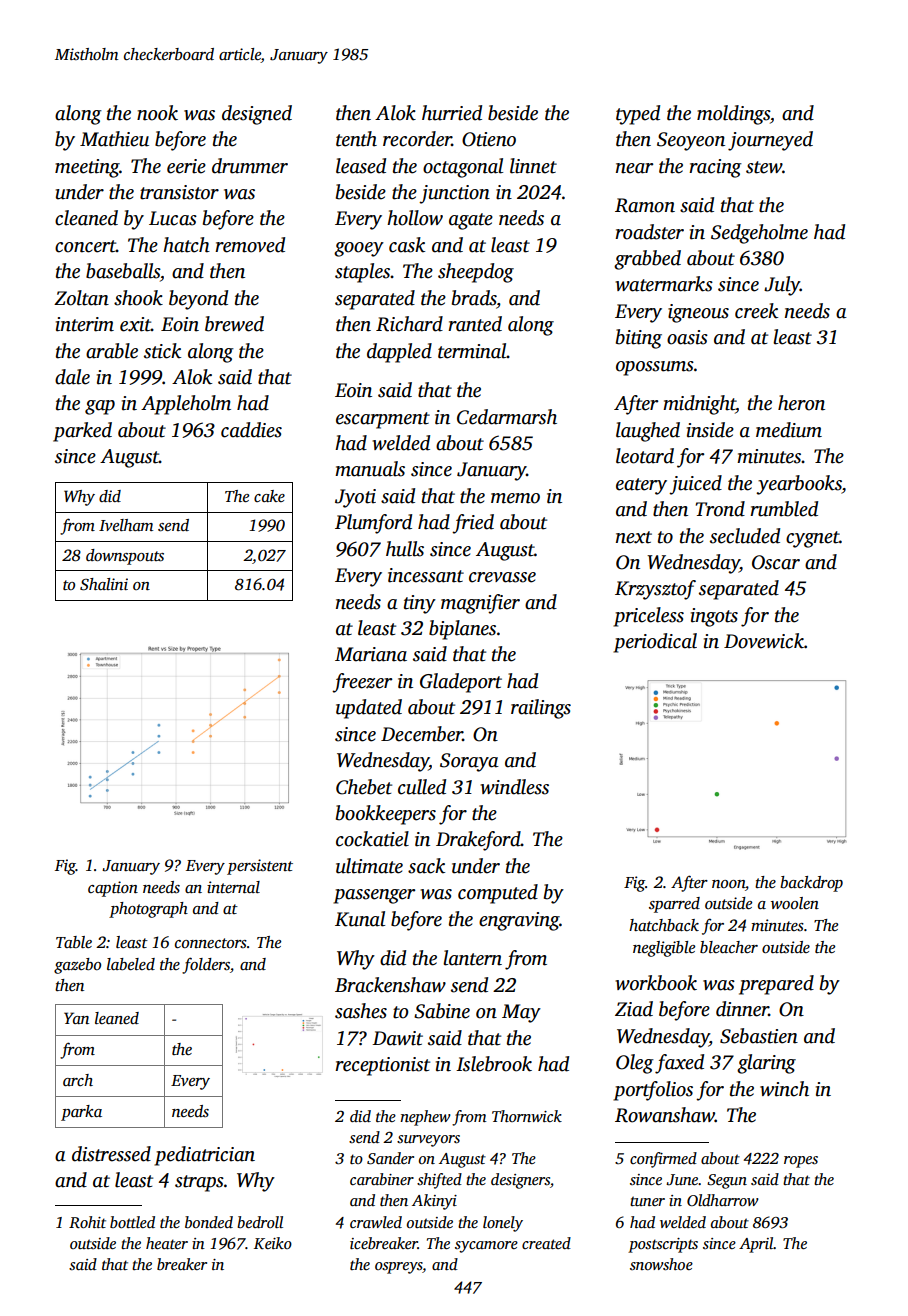 The image size is (908, 1316). What do you see at coordinates (733, 115) in the image?
I see `moldings` at bounding box center [733, 115].
